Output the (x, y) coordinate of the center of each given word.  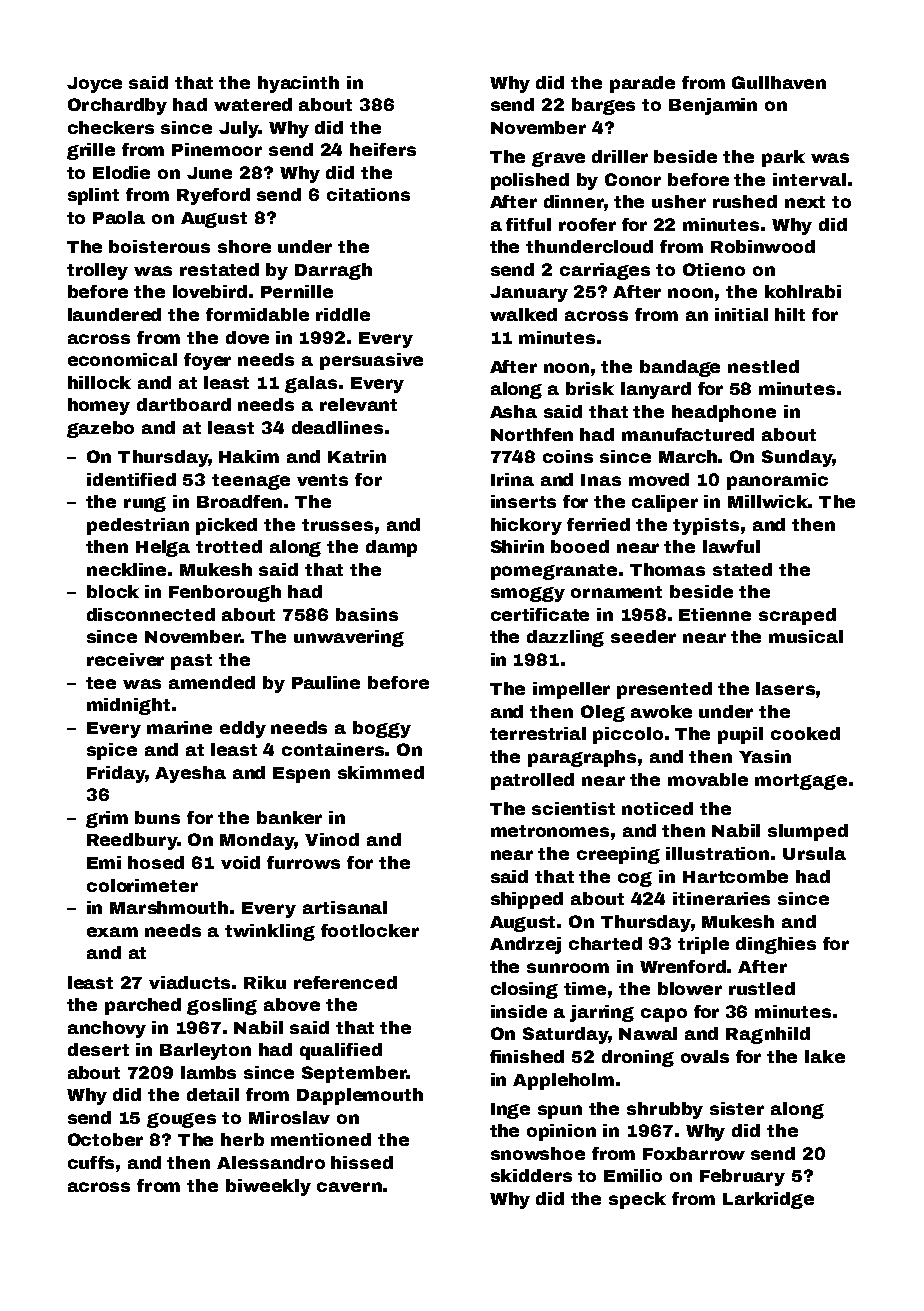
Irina (512, 479)
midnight (128, 706)
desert (98, 1049)
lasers (785, 688)
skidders (531, 1175)
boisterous (159, 246)
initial (741, 314)
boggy (382, 729)
